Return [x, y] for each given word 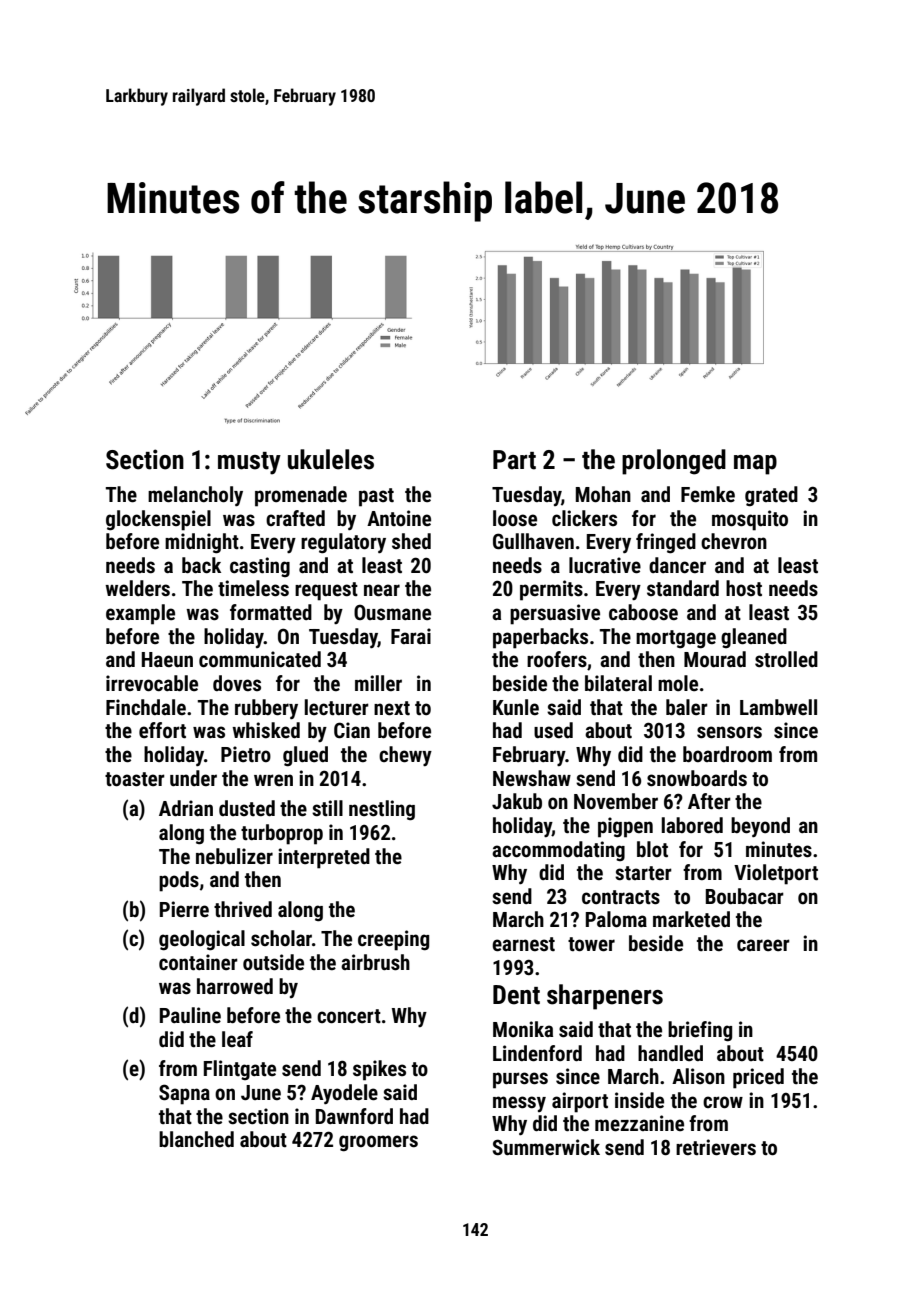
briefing [700, 1031]
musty [249, 463]
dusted [247, 808]
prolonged [674, 462]
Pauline [190, 1015]
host [744, 588]
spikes [379, 1070]
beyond [760, 827]
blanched [196, 1139]
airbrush [375, 962]
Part [514, 460]
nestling [382, 810]
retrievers [716, 1147]
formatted [271, 612]
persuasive [555, 614]
